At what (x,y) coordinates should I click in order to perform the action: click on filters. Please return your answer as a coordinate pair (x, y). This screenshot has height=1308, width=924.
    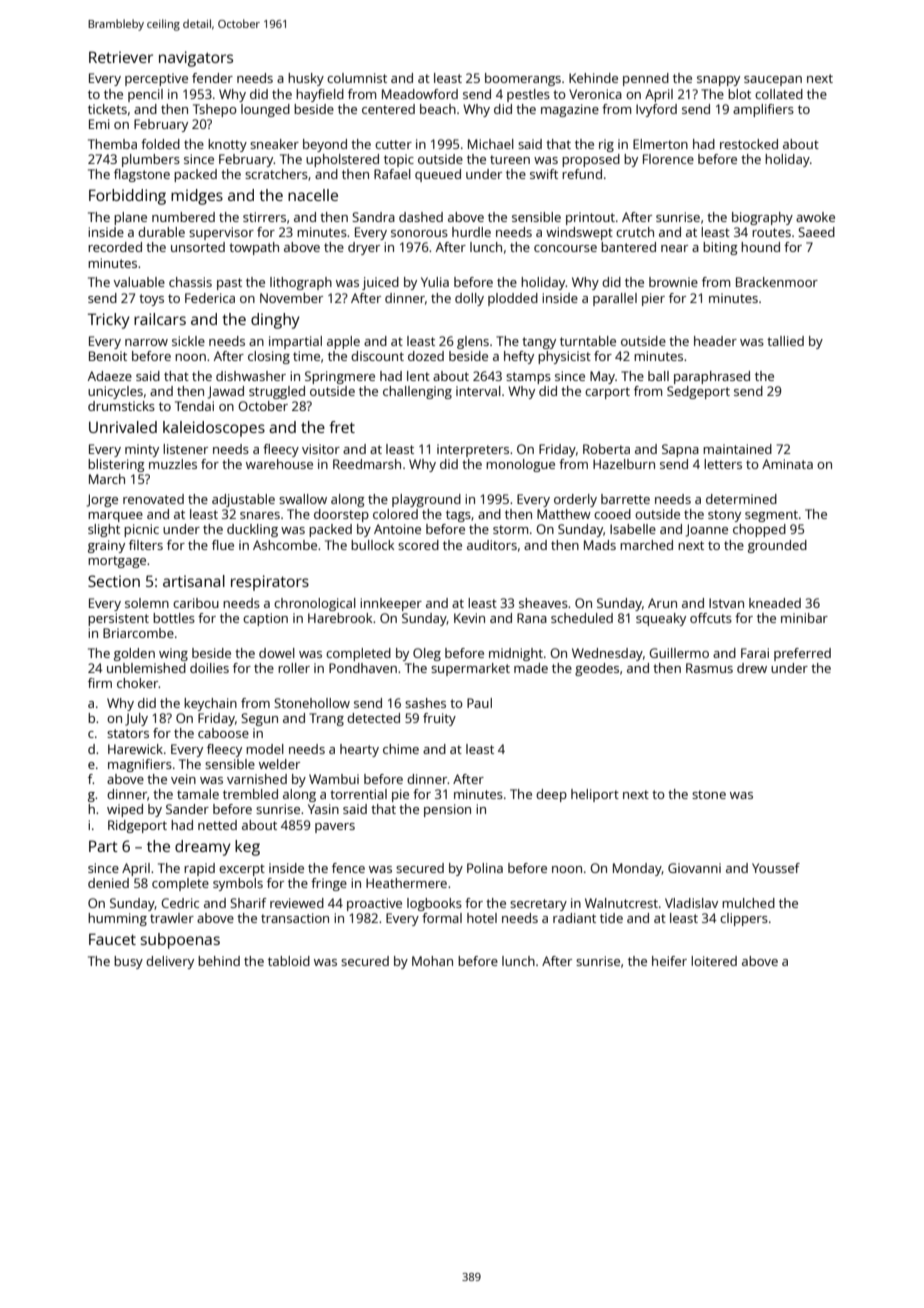
    Looking at the image, I should click on (146, 545).
